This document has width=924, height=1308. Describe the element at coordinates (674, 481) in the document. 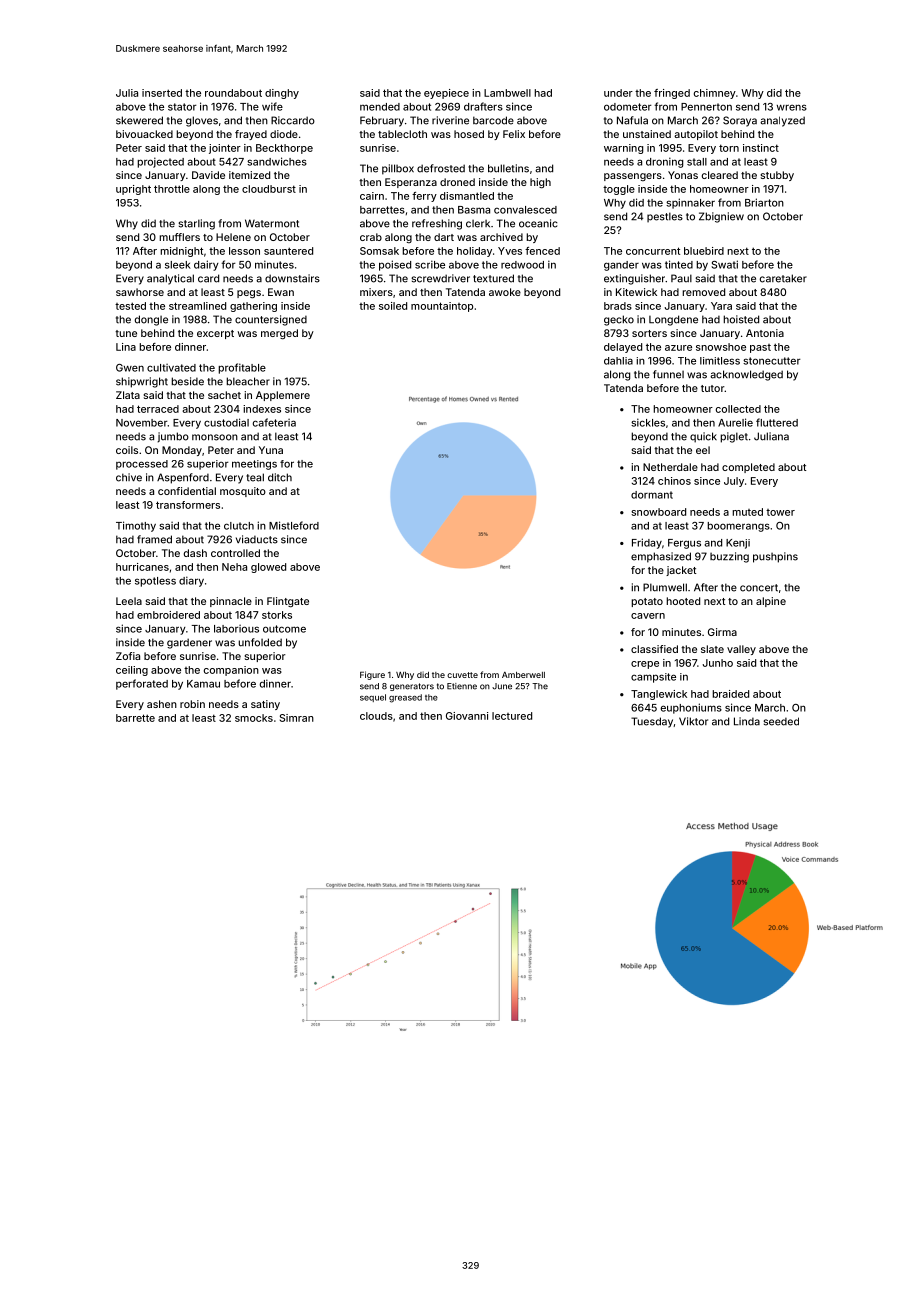

I see `chinos` at that location.
